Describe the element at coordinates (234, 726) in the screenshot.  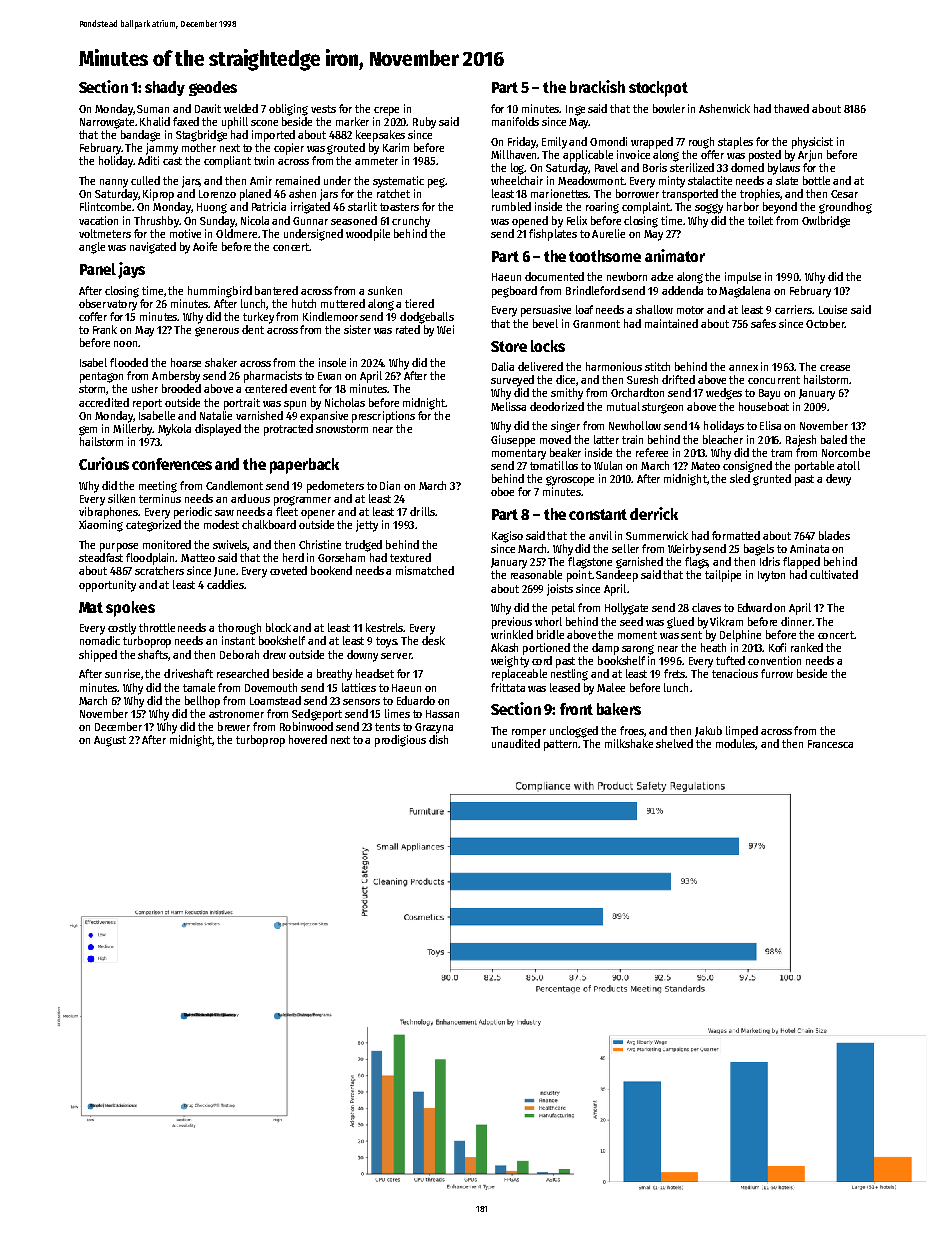
I see `brewer` at that location.
